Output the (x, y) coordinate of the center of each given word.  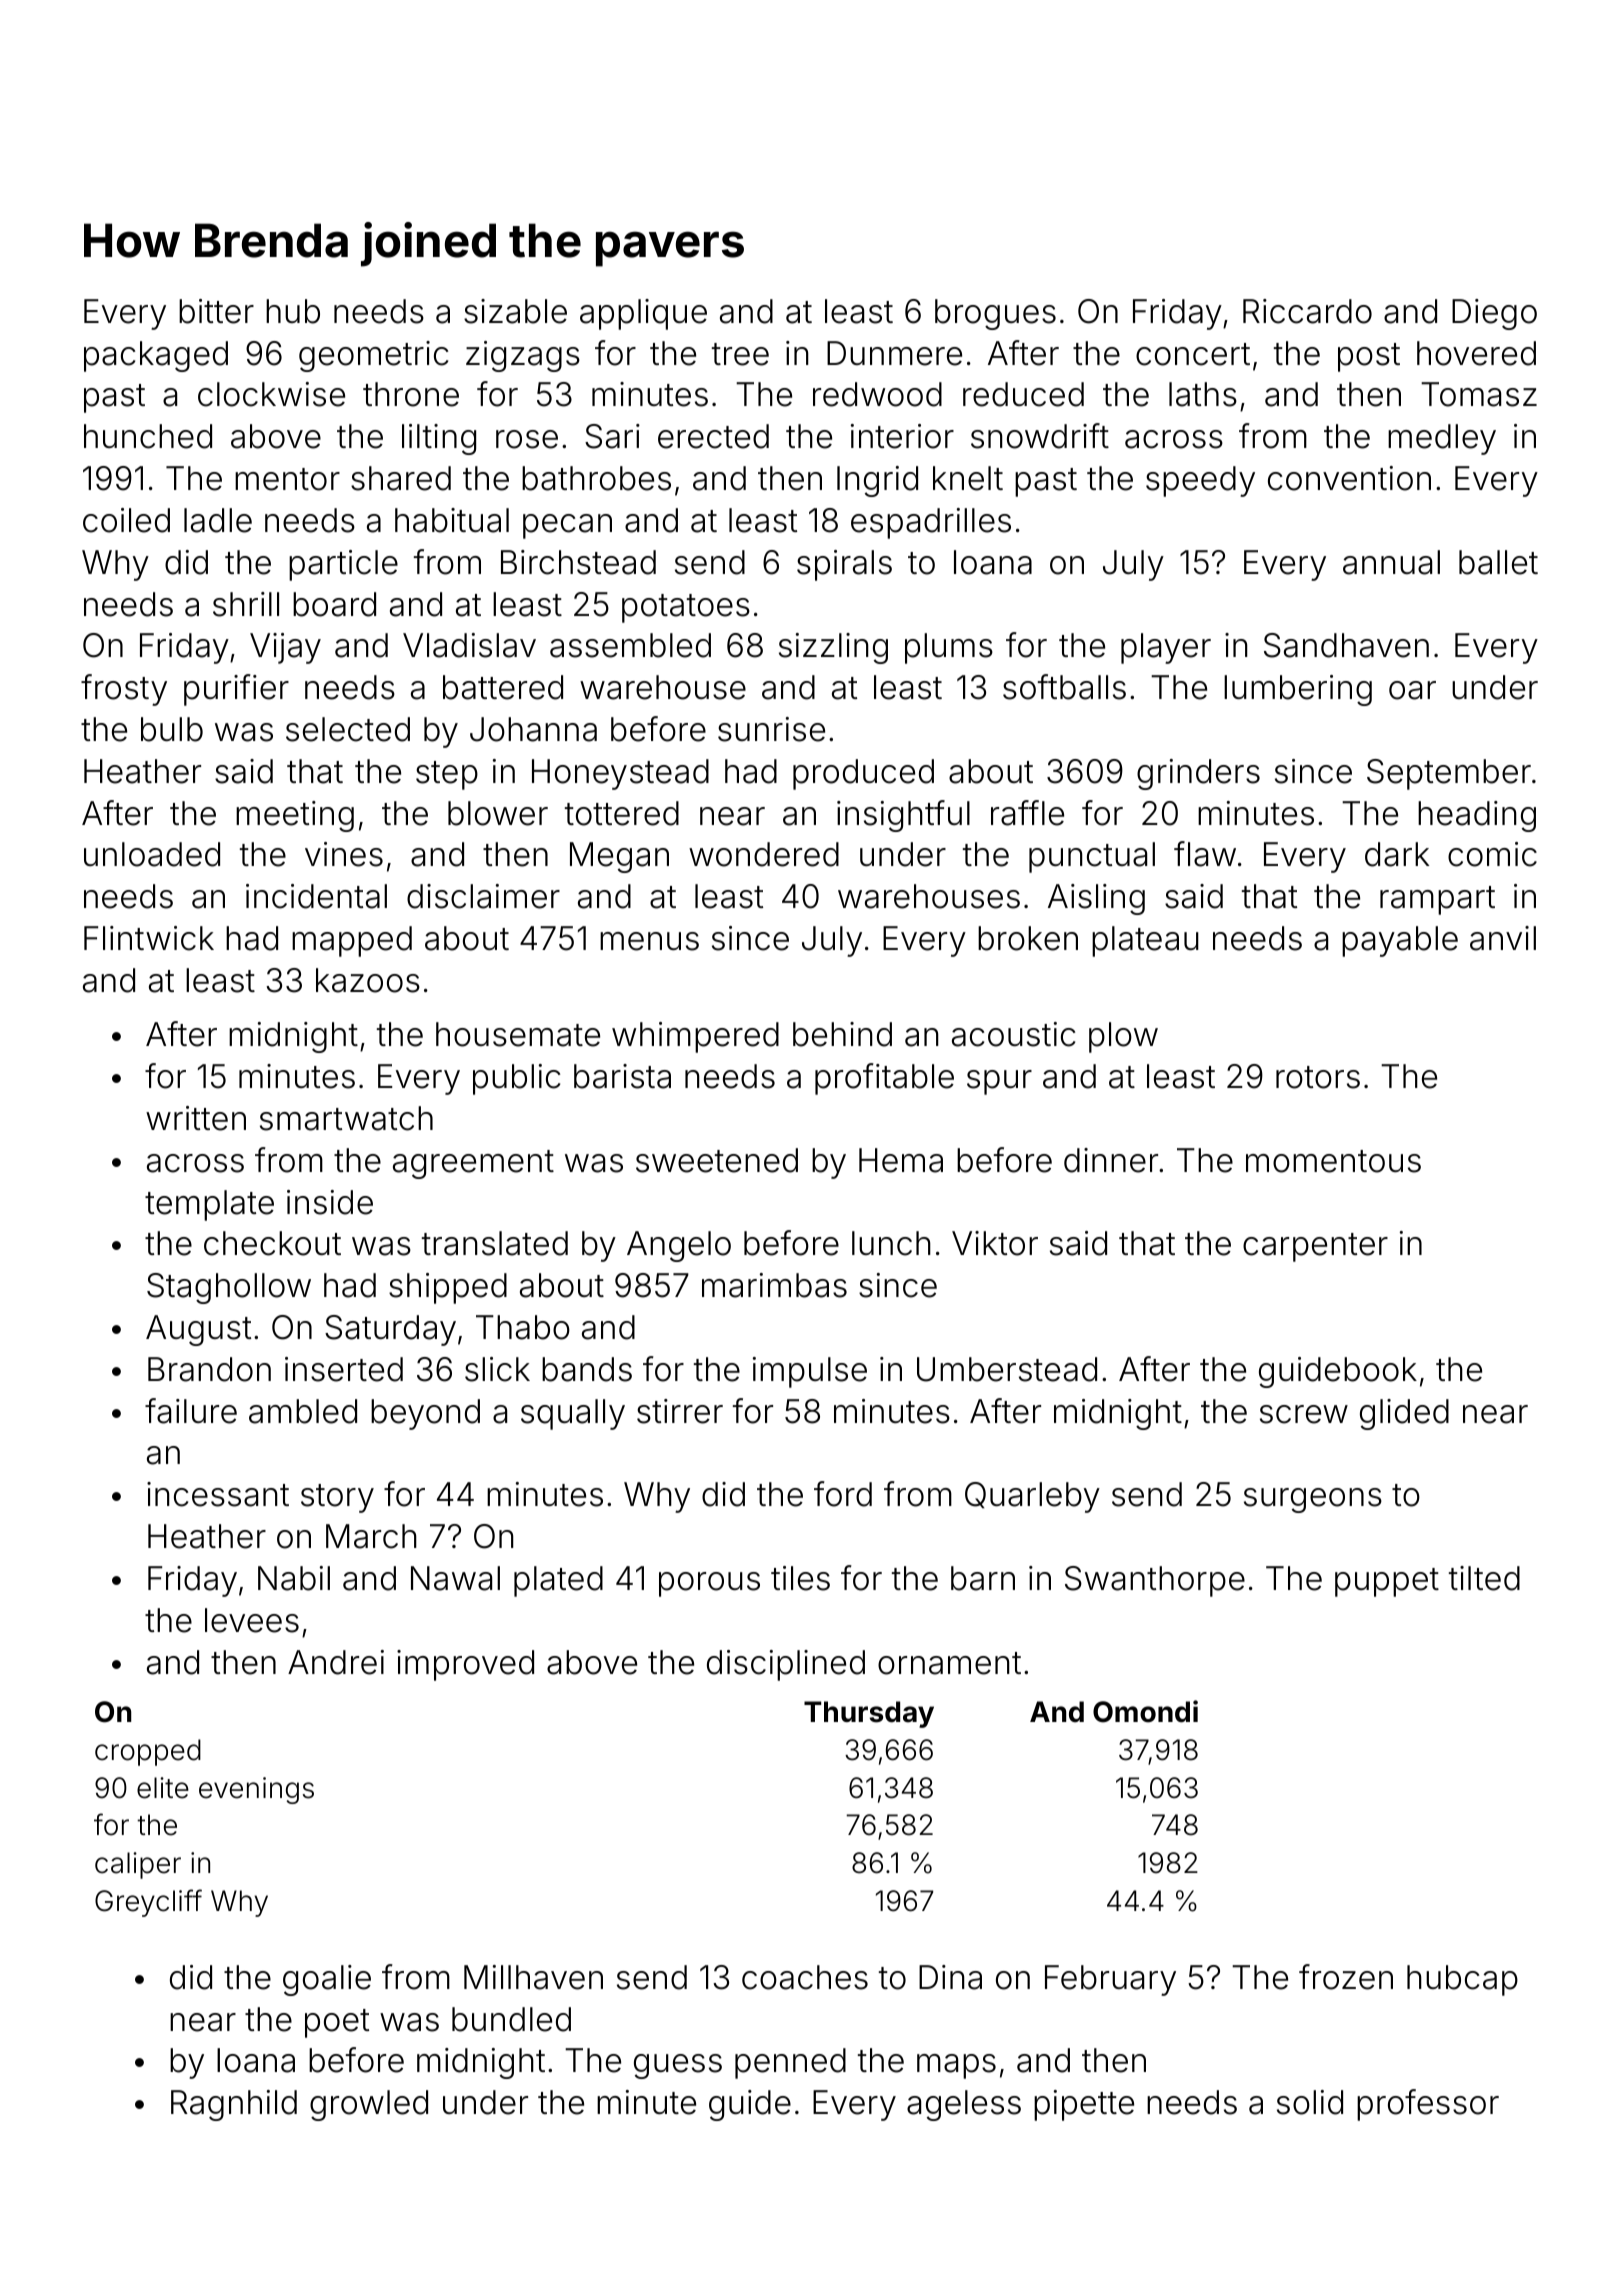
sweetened (717, 1160)
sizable (515, 311)
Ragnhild (234, 2105)
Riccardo (1307, 311)
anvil (1503, 938)
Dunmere (894, 353)
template (209, 1205)
